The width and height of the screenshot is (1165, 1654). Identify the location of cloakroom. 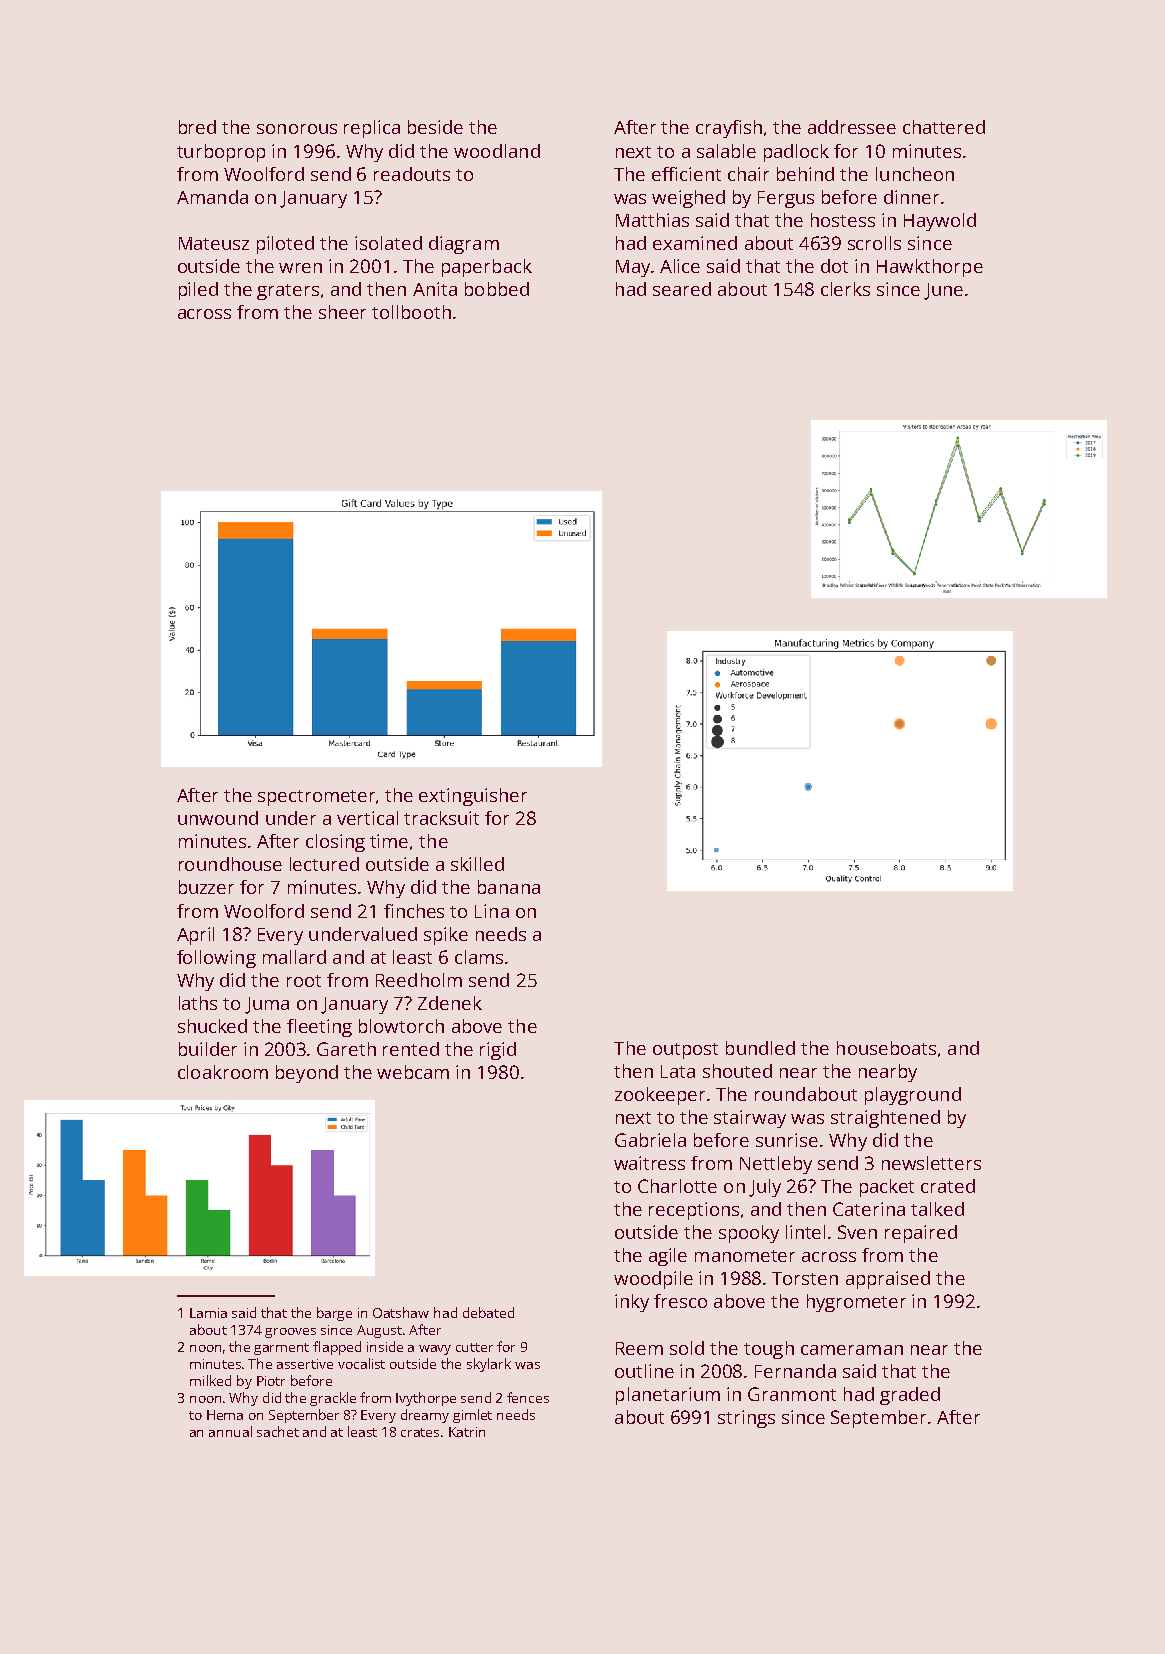
(223, 1072).
